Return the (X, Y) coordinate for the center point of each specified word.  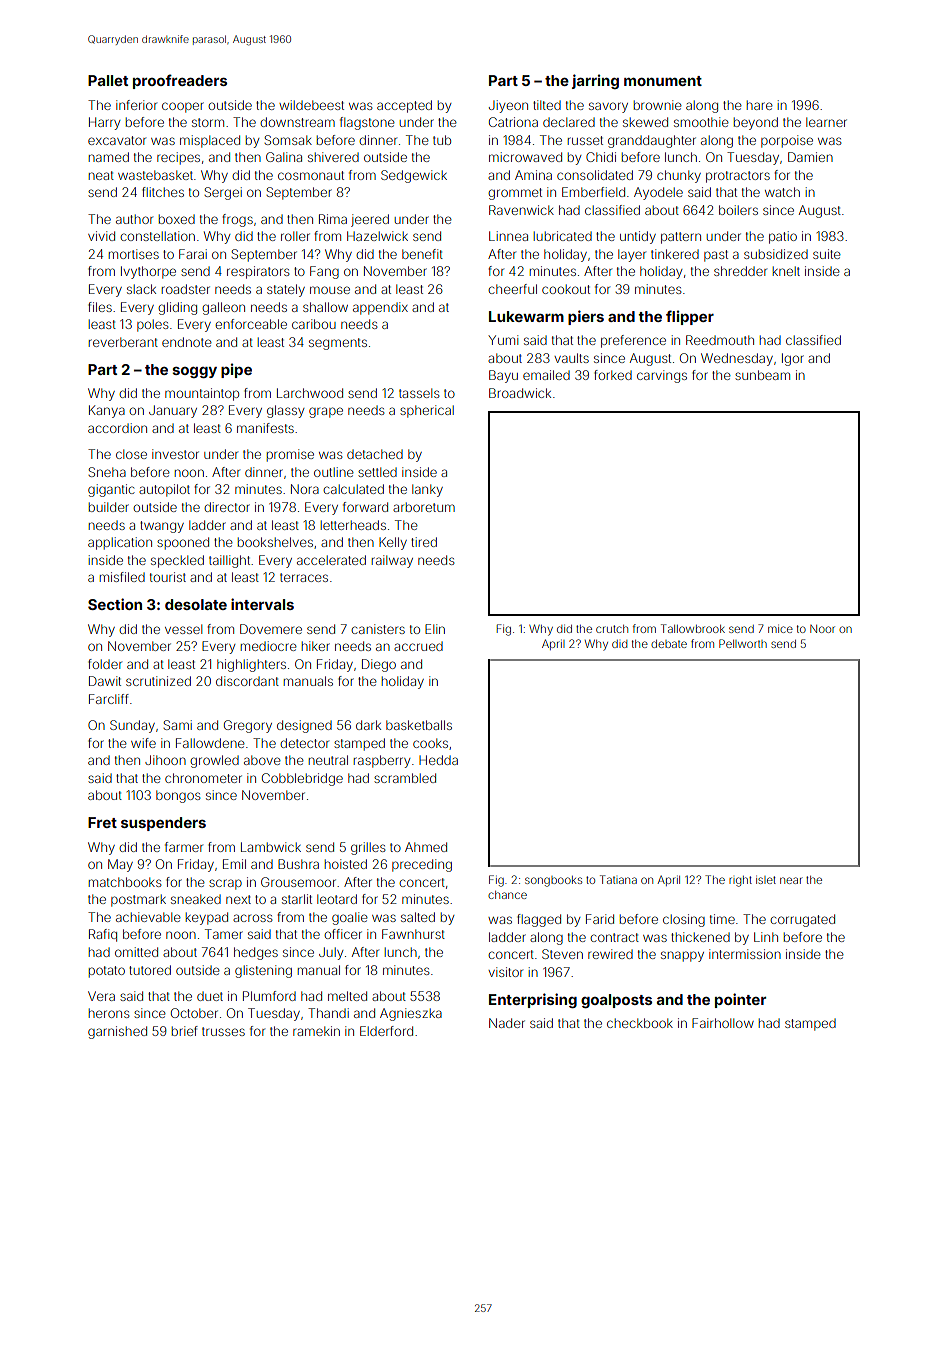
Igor (793, 359)
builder (109, 507)
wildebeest (311, 105)
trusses (223, 1031)
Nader (507, 1023)
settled (377, 472)
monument (663, 81)
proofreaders (180, 81)
